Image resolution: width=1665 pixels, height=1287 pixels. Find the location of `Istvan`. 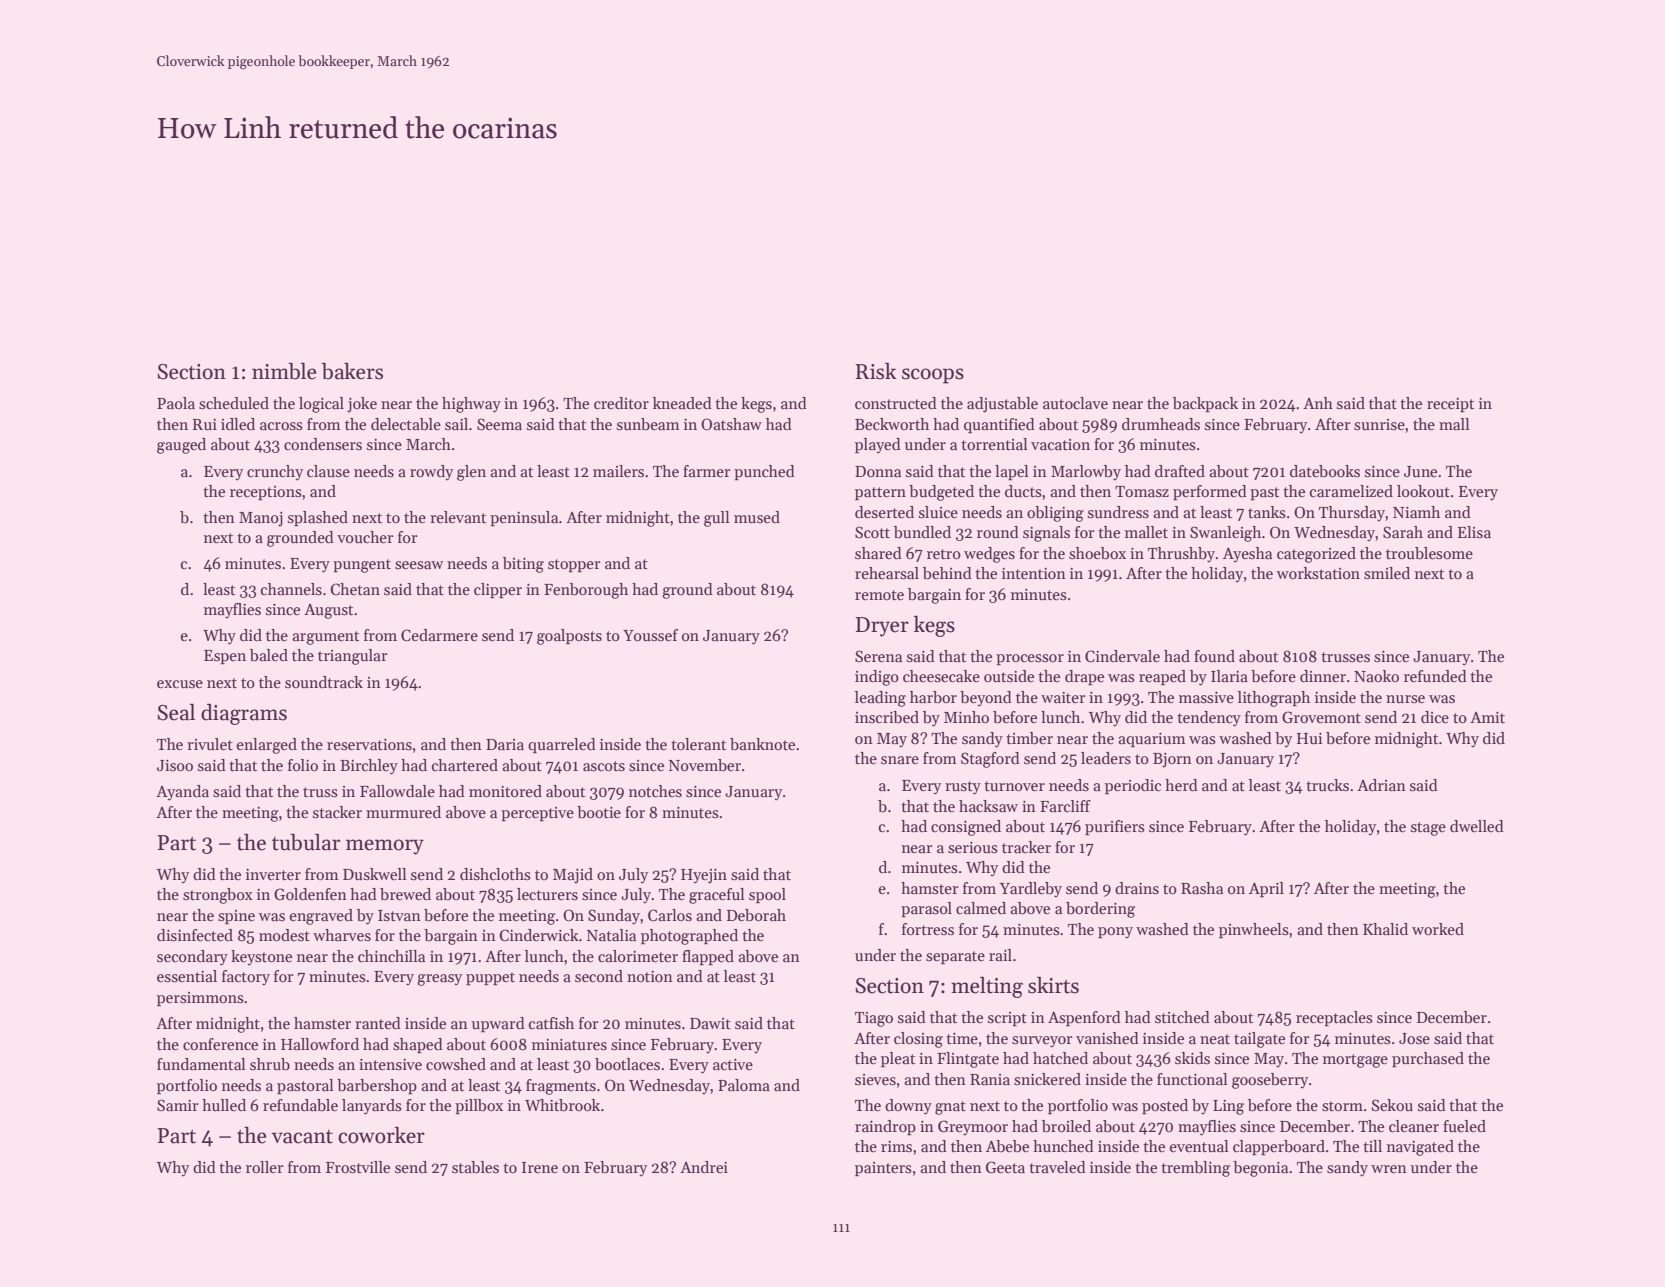

Istvan is located at coordinates (399, 916).
